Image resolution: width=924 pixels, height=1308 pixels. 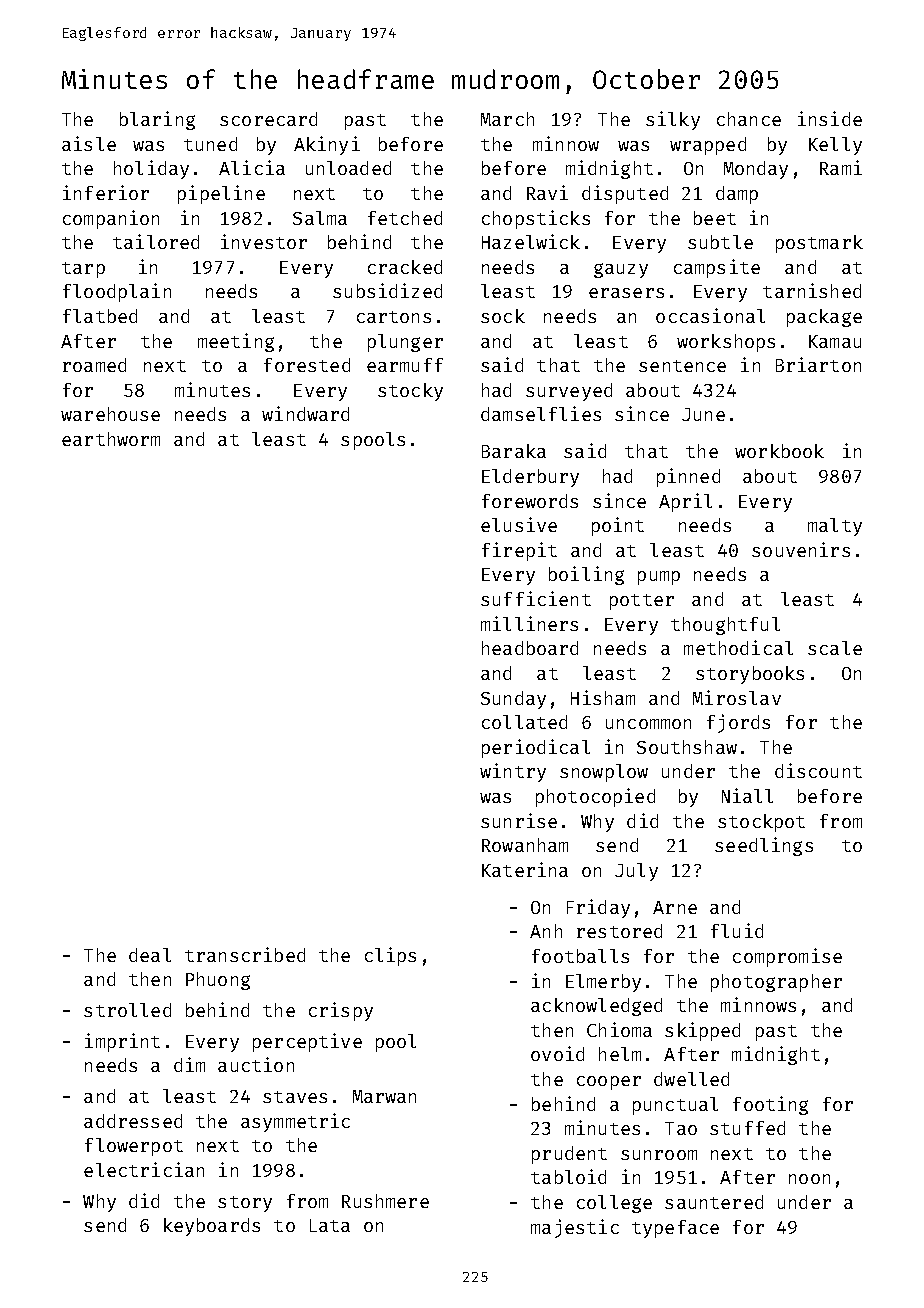 I want to click on wintry, so click(x=513, y=772).
